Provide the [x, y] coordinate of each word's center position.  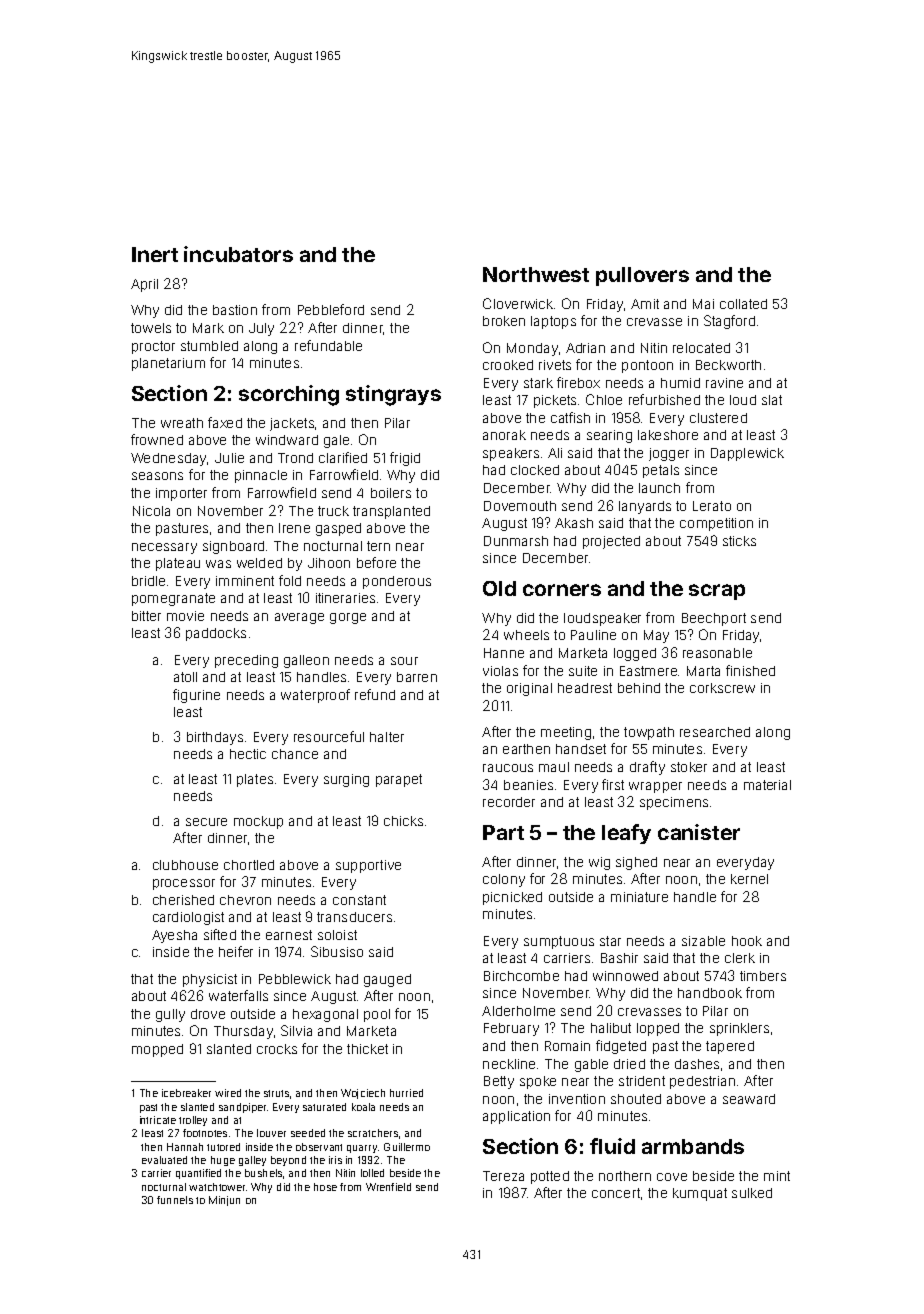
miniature [639, 897]
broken [504, 321]
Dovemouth [520, 506]
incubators [238, 254]
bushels [263, 1173]
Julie [229, 458]
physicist [210, 980]
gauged [387, 980]
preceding [246, 661]
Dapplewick [747, 454]
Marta [703, 671]
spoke [538, 1082]
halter [387, 737]
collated [743, 304]
